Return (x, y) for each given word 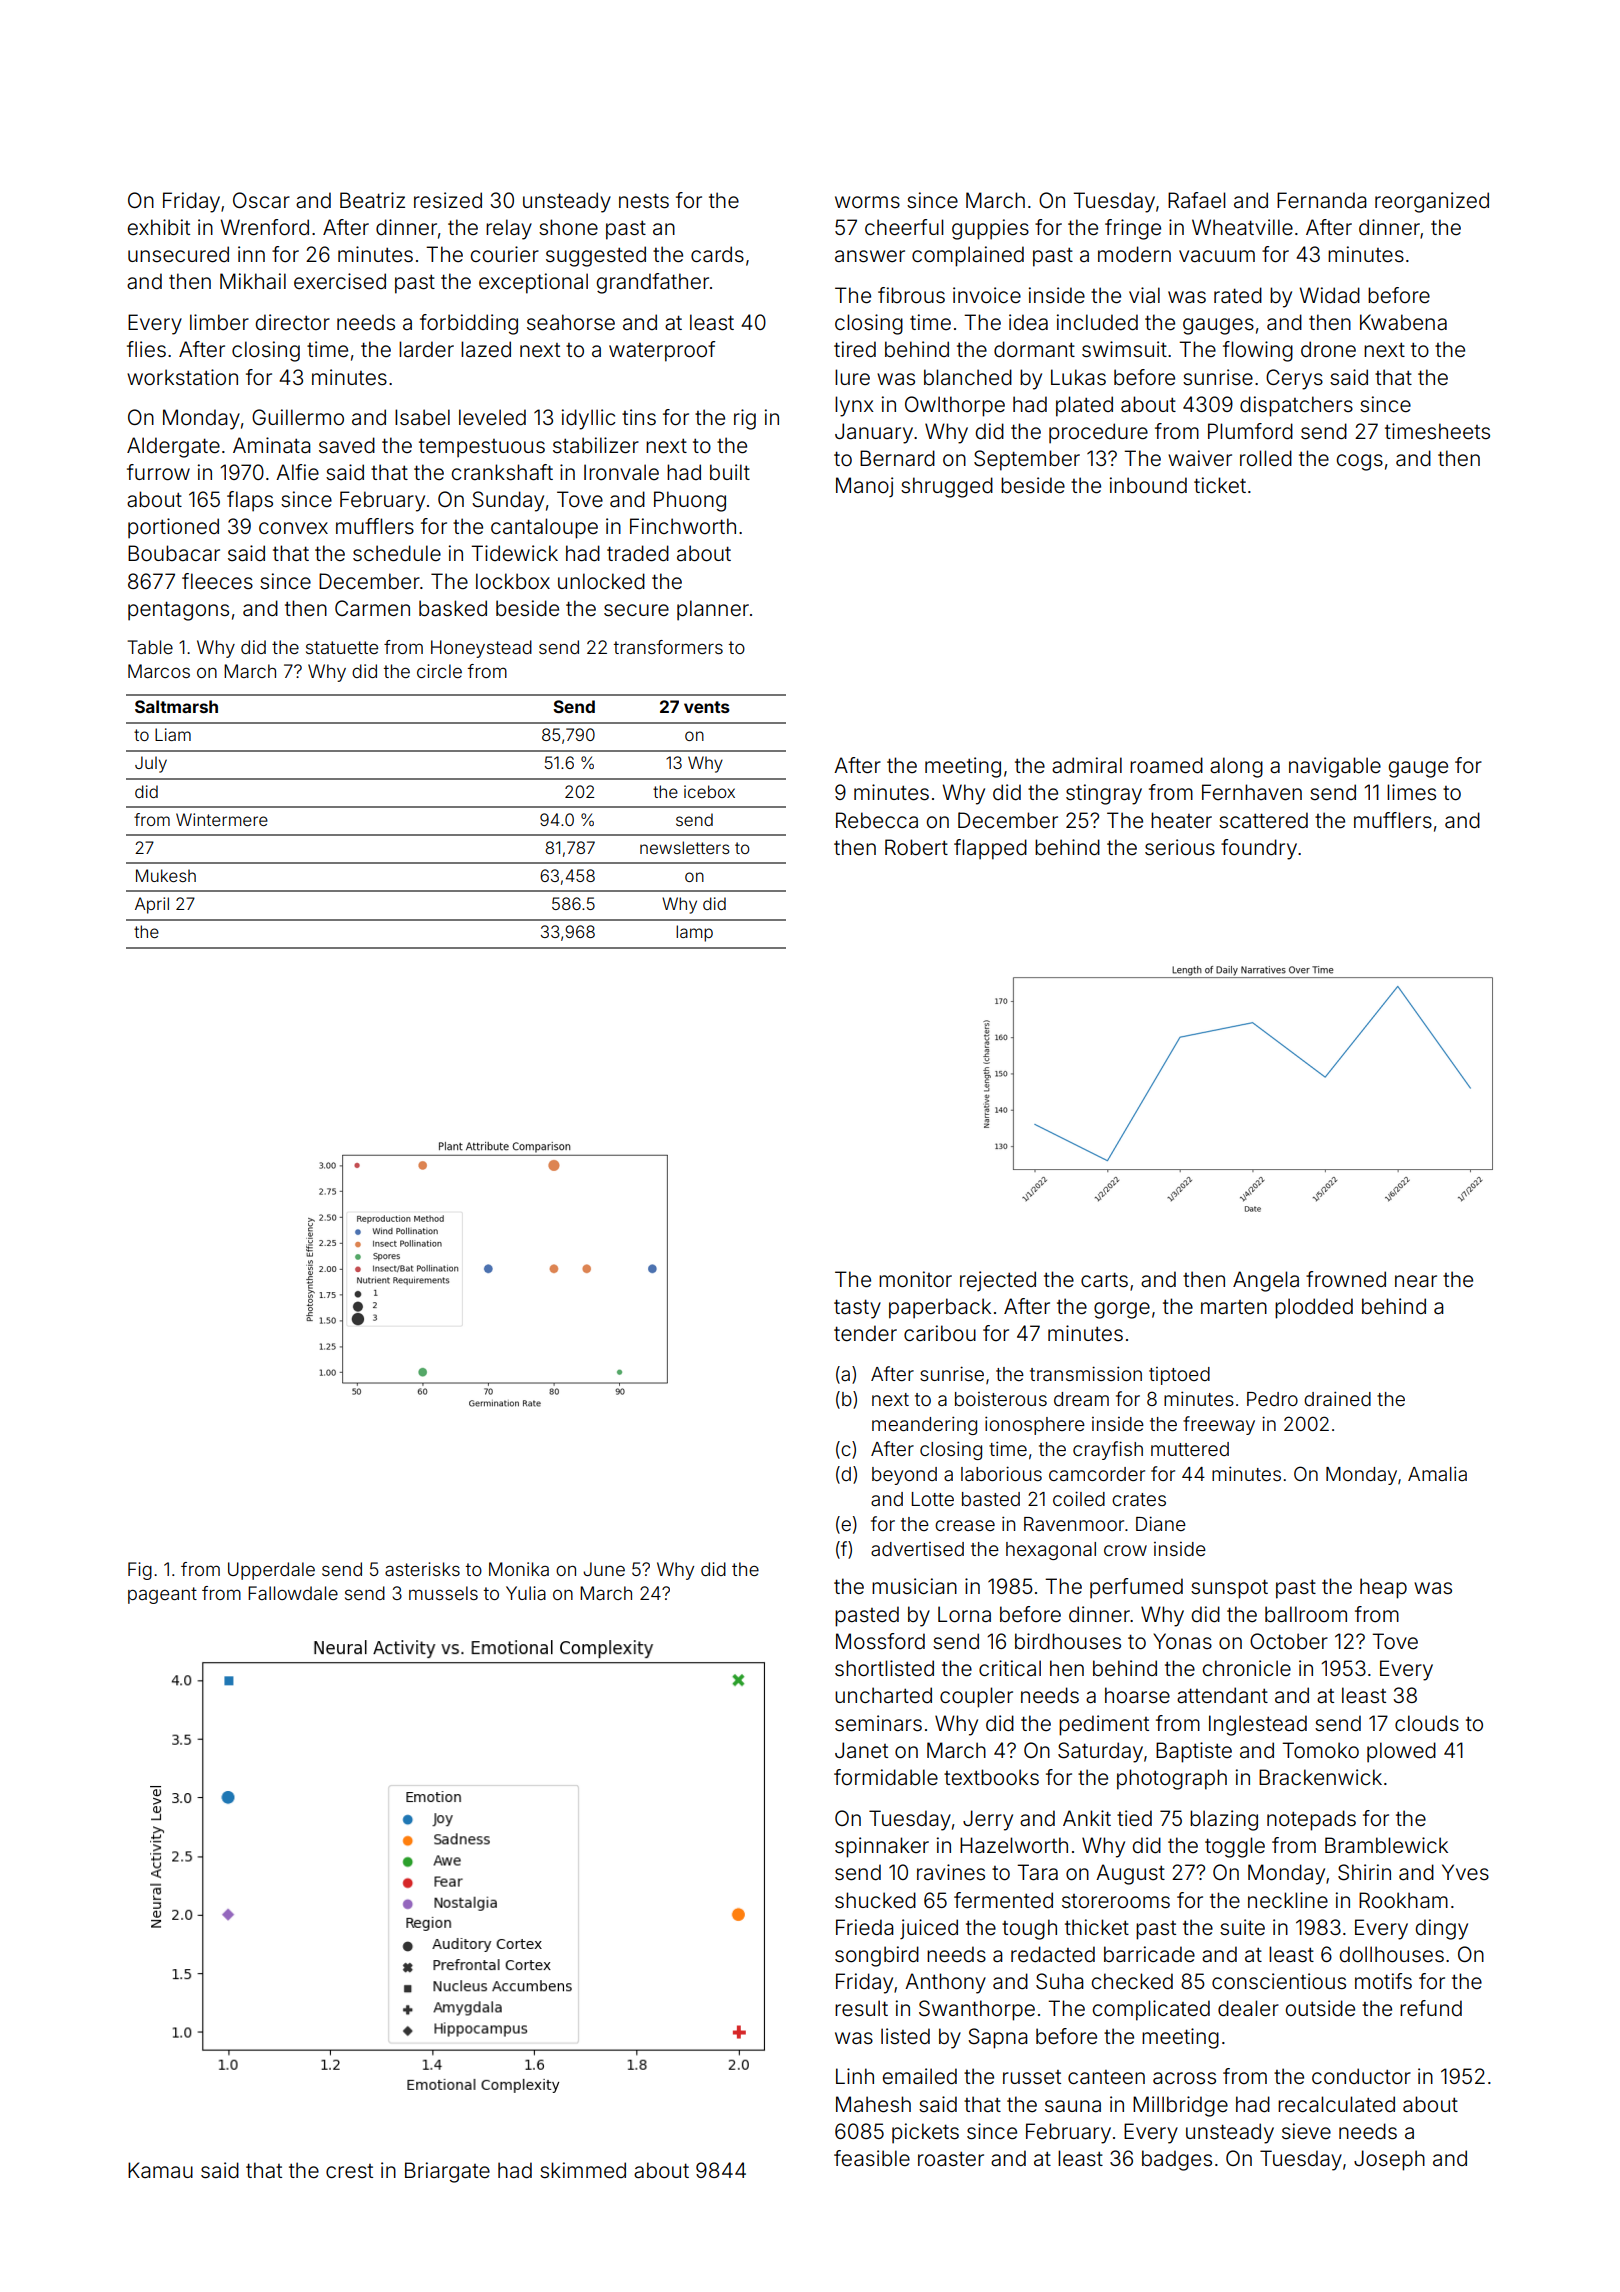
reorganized (1432, 202)
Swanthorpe (977, 2010)
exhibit (158, 227)
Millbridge (1180, 2106)
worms (867, 202)
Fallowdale (293, 1593)
